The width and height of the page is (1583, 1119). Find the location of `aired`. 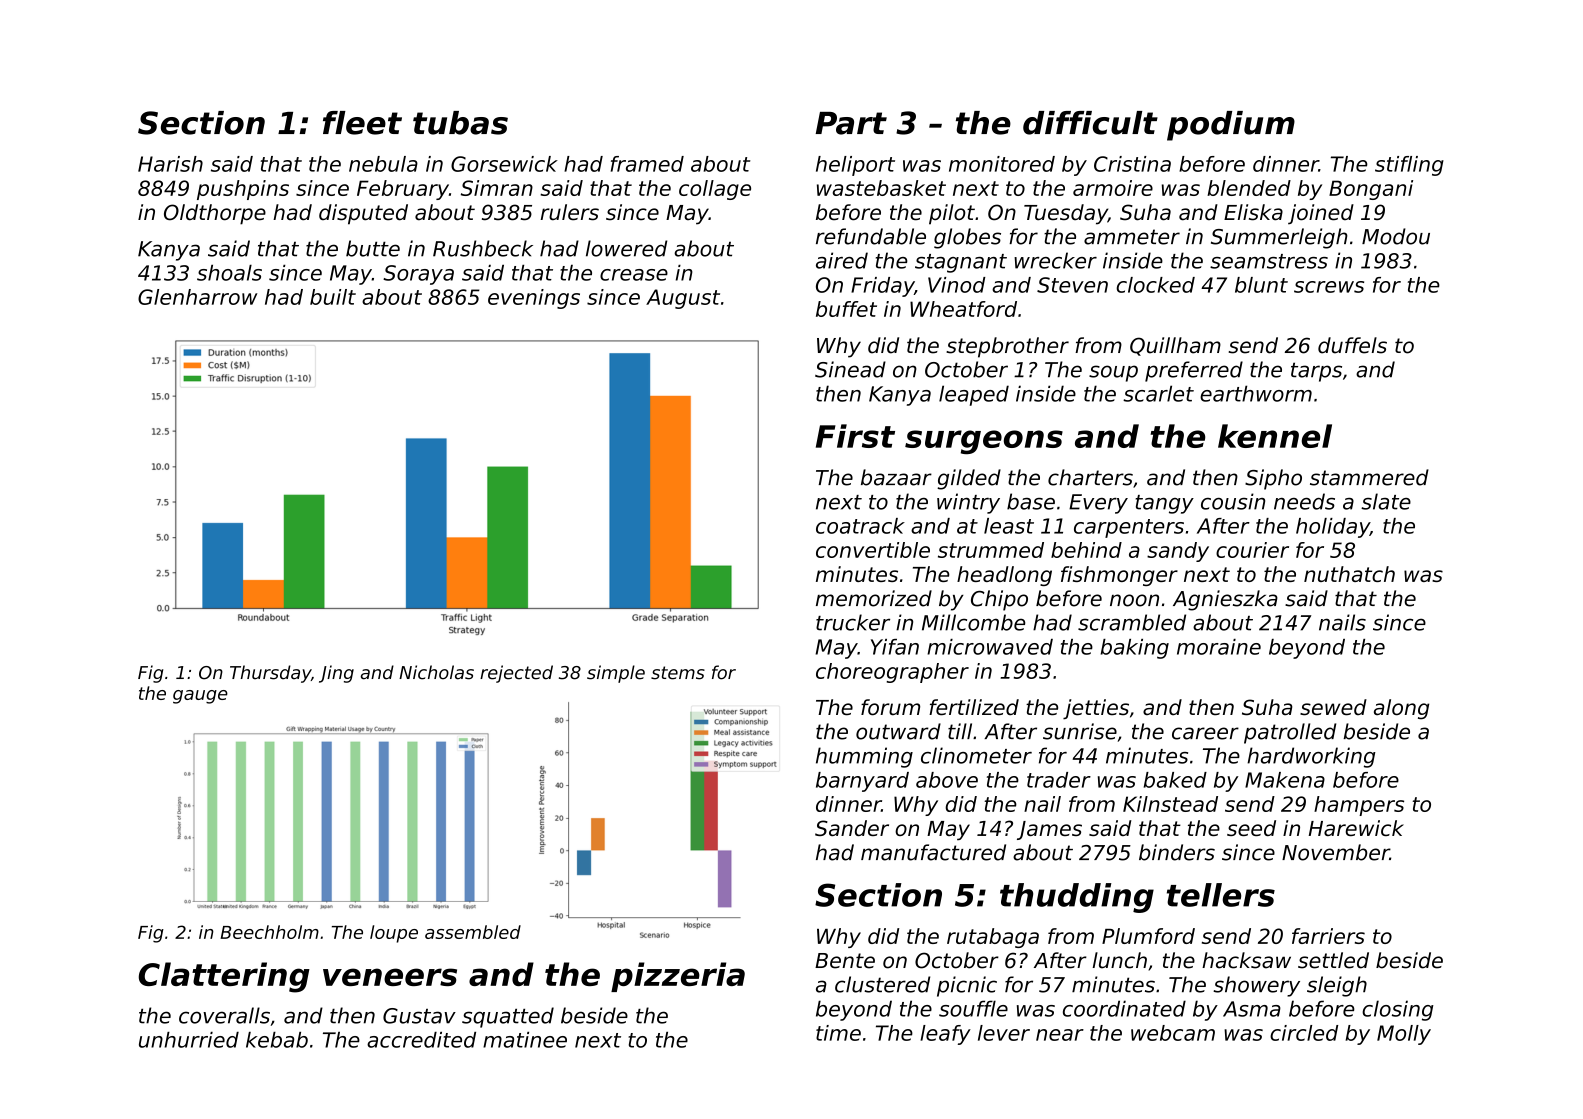

aired is located at coordinates (842, 260).
